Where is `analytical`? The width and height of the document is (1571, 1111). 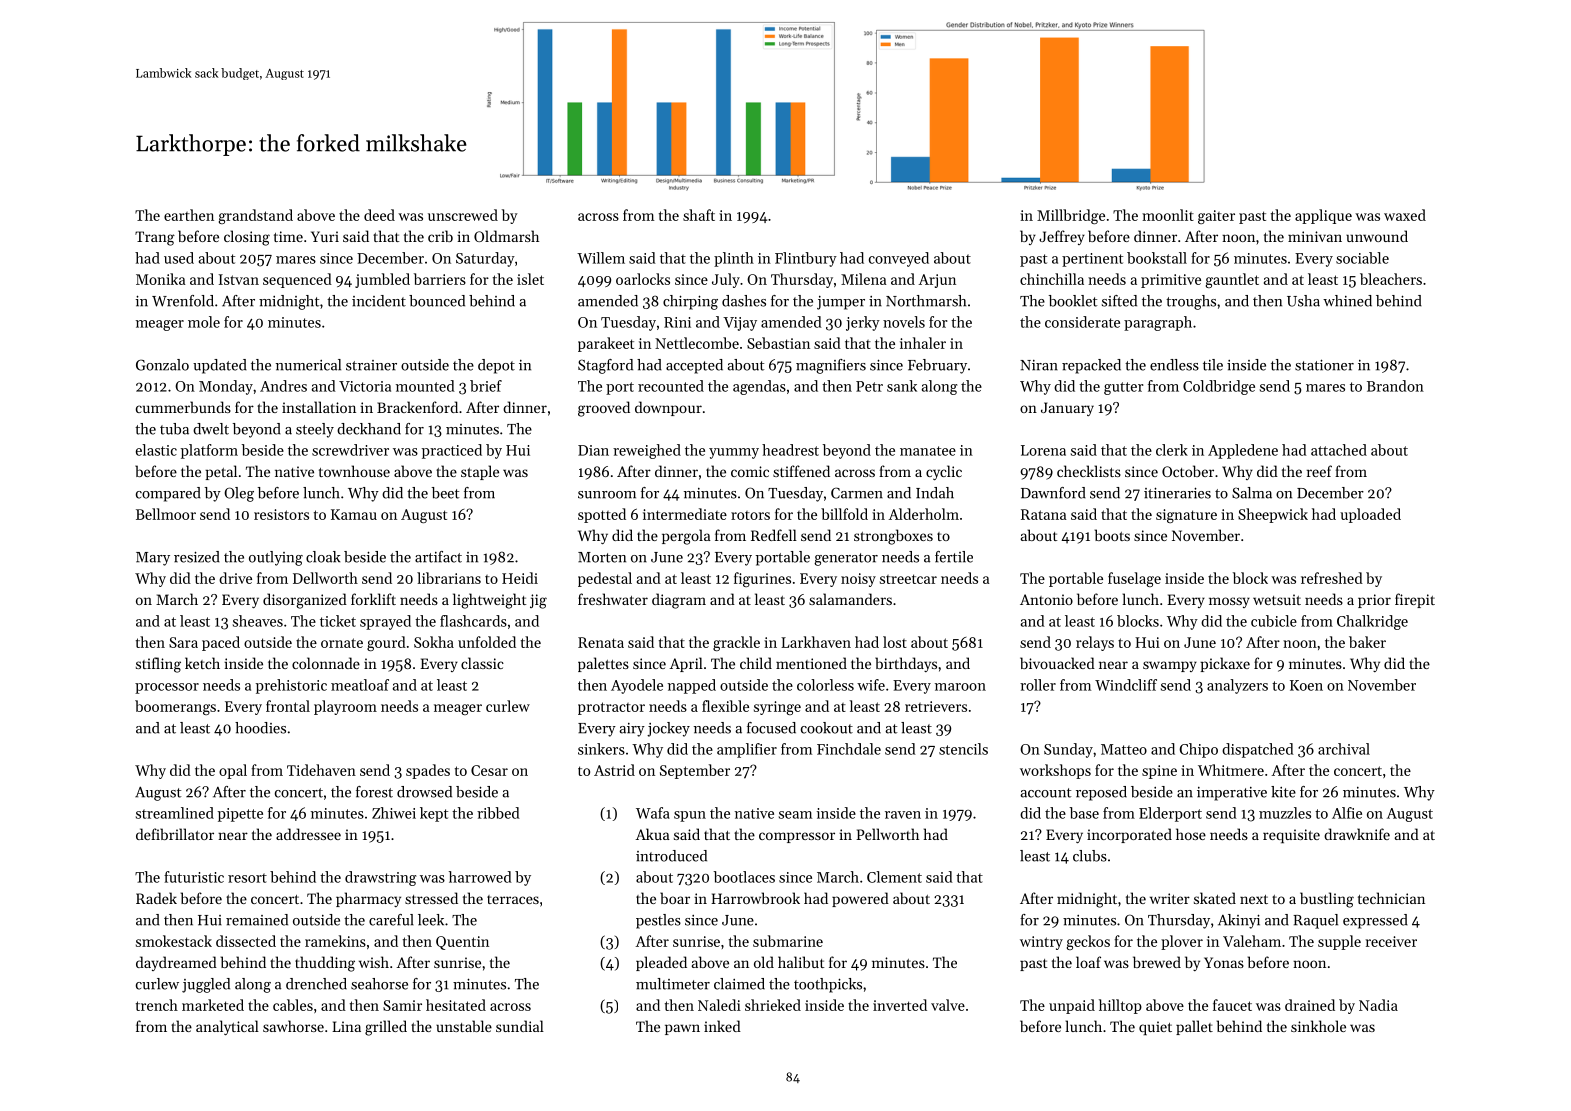
analytical is located at coordinates (227, 1027).
